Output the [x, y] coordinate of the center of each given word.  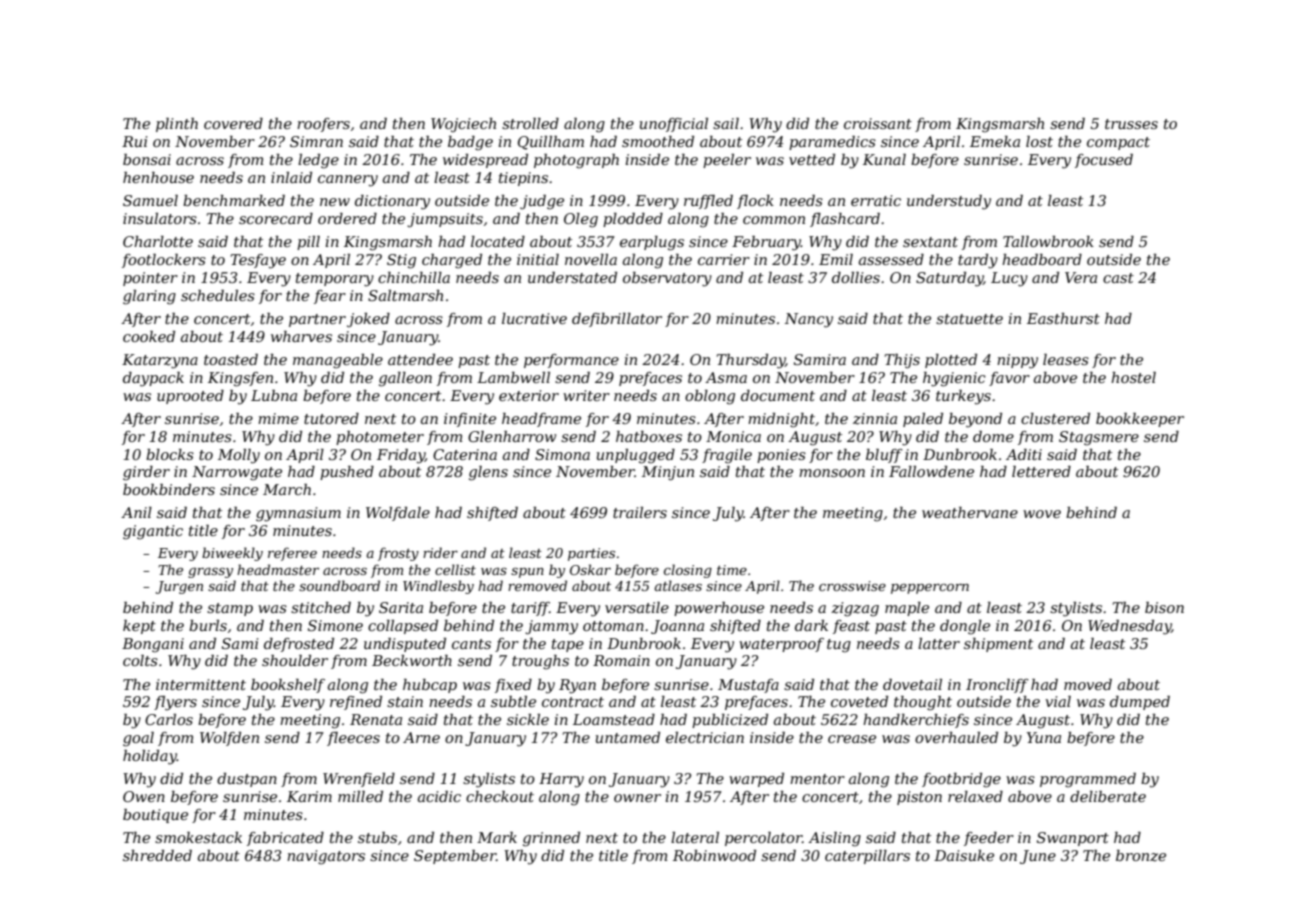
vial [1058, 701]
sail [726, 123]
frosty [398, 554]
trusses [1131, 124]
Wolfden [229, 739]
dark [811, 625]
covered [233, 123]
